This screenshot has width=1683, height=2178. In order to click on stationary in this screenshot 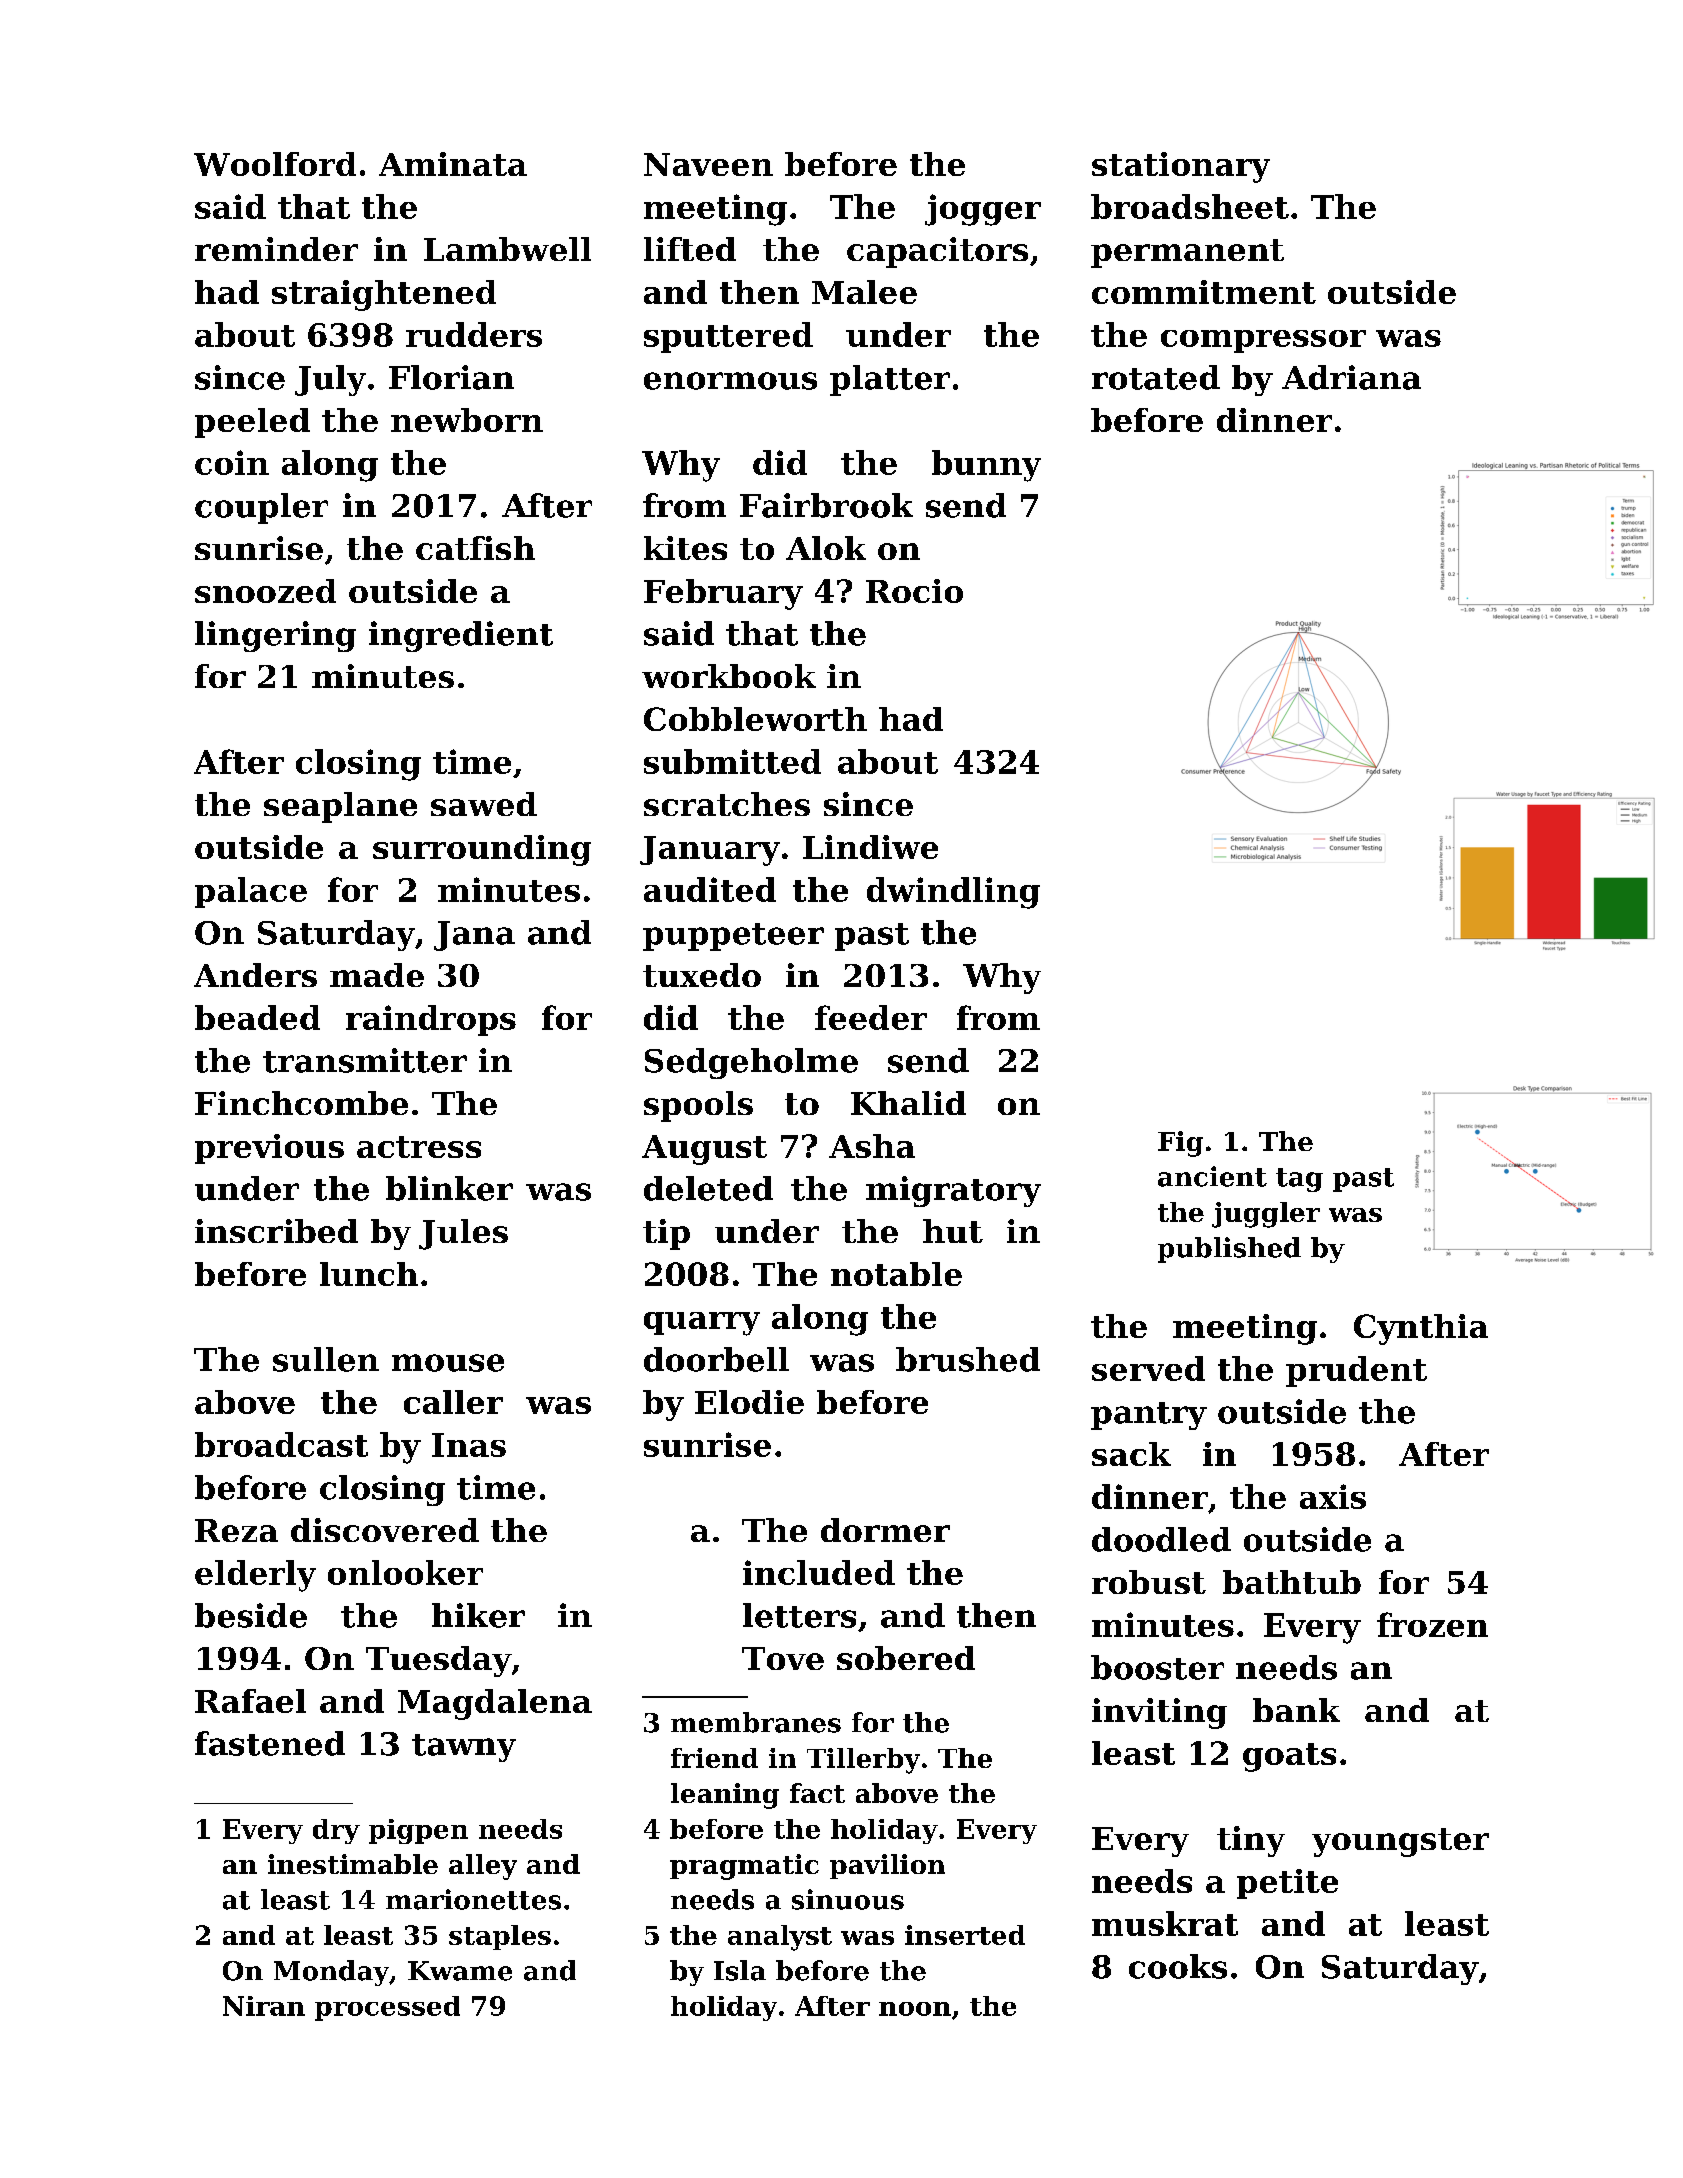, I will do `click(1181, 167)`.
